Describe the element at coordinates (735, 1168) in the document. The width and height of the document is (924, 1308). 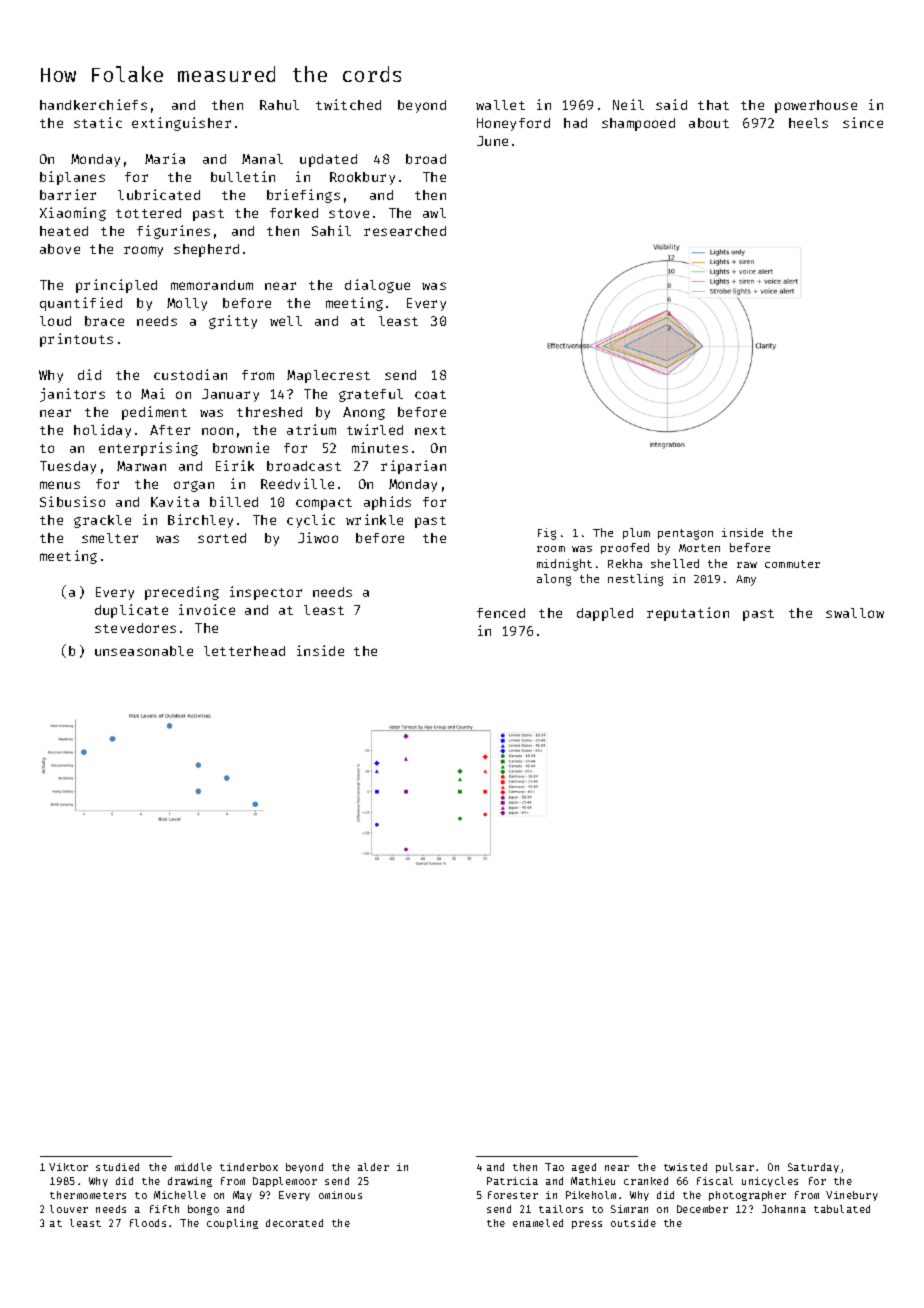
I see `pulsar` at that location.
